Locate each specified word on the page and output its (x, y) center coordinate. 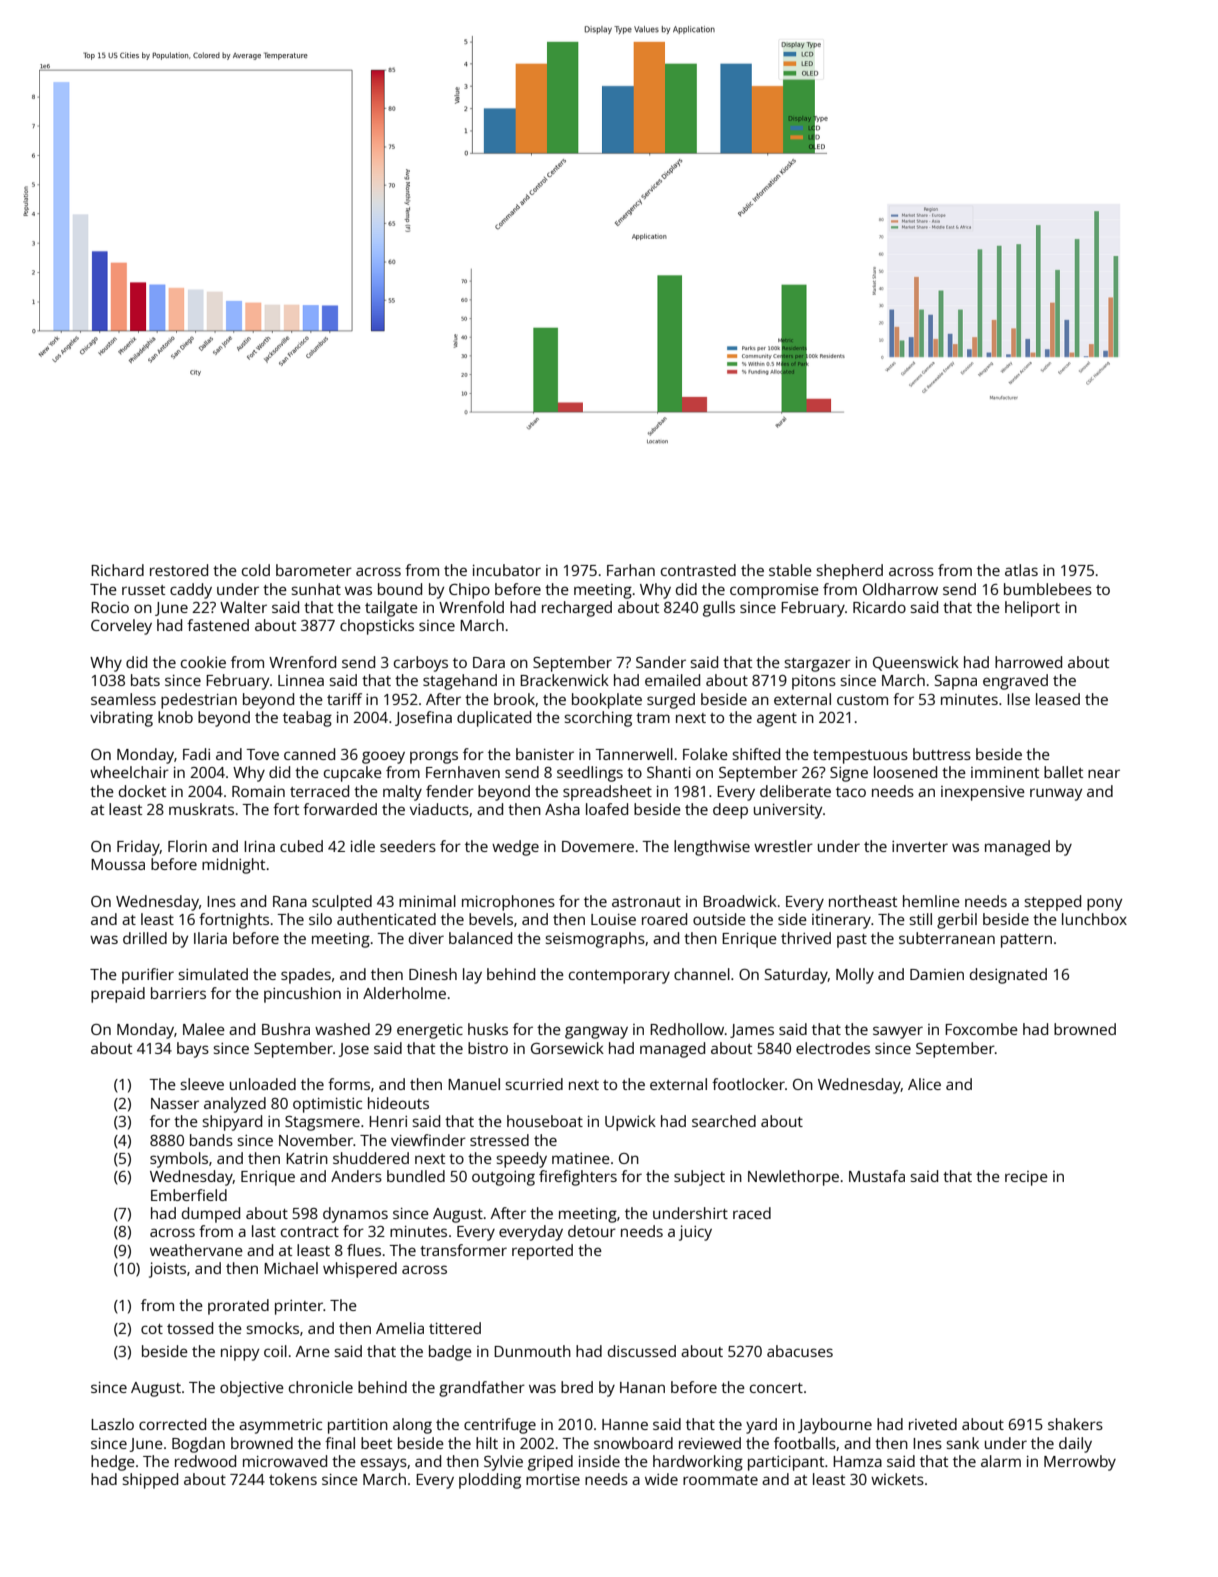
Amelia (400, 1328)
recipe (1026, 1178)
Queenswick (916, 663)
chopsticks (377, 627)
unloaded (263, 1084)
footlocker (748, 1084)
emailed (672, 680)
